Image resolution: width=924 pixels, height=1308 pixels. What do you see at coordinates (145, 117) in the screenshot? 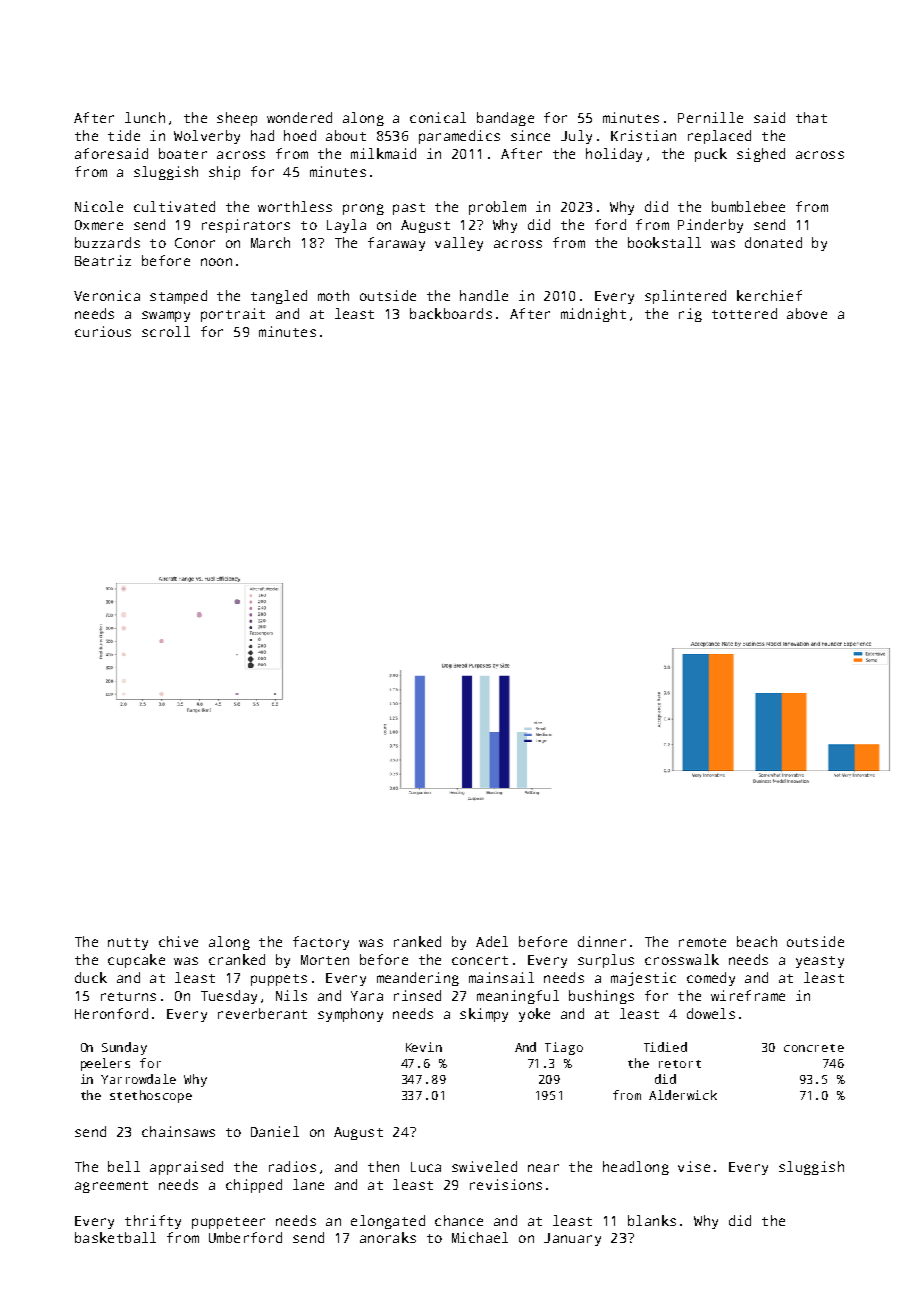
I see `lunch` at bounding box center [145, 117].
